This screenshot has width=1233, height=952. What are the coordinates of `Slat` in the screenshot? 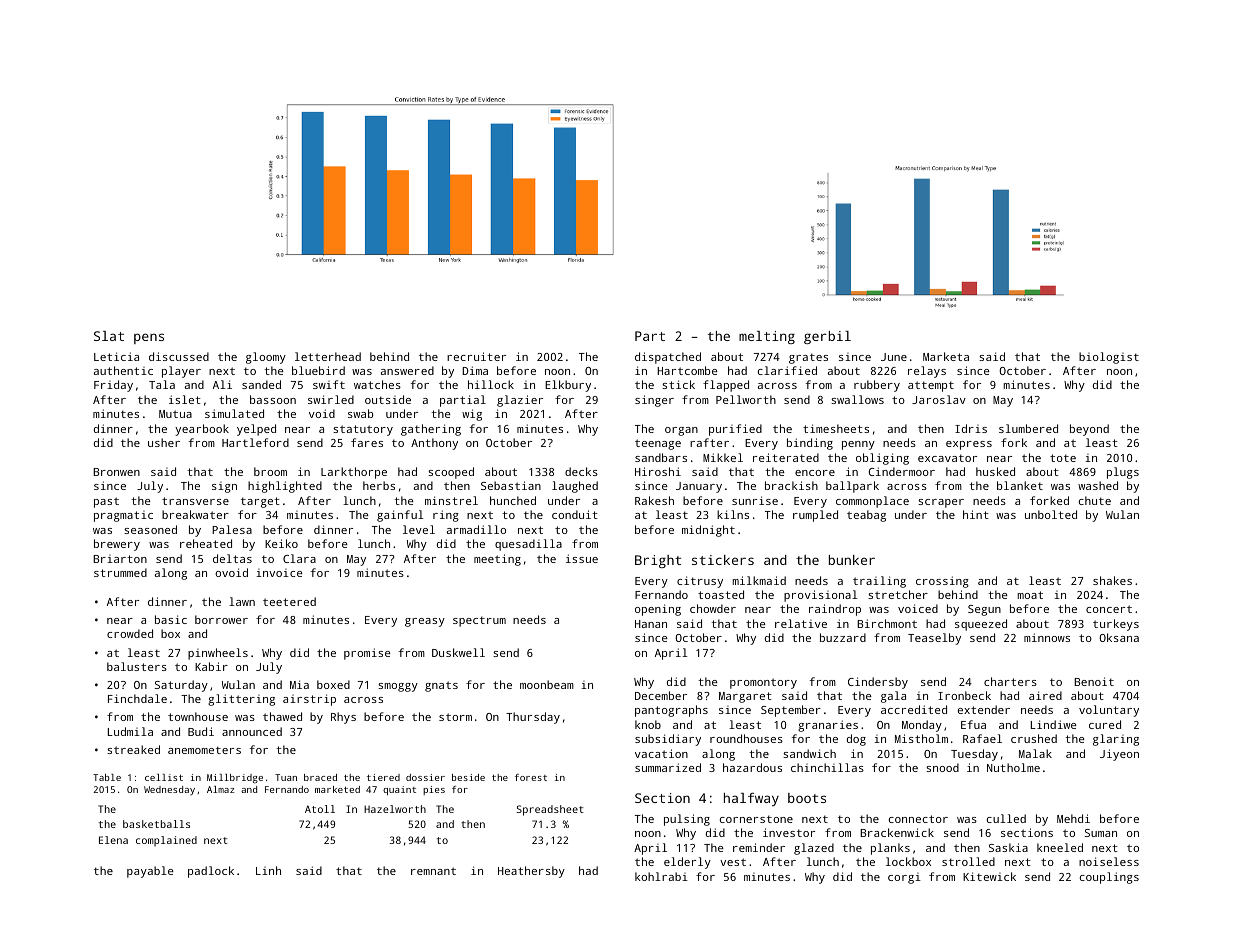 It's located at (109, 336).
